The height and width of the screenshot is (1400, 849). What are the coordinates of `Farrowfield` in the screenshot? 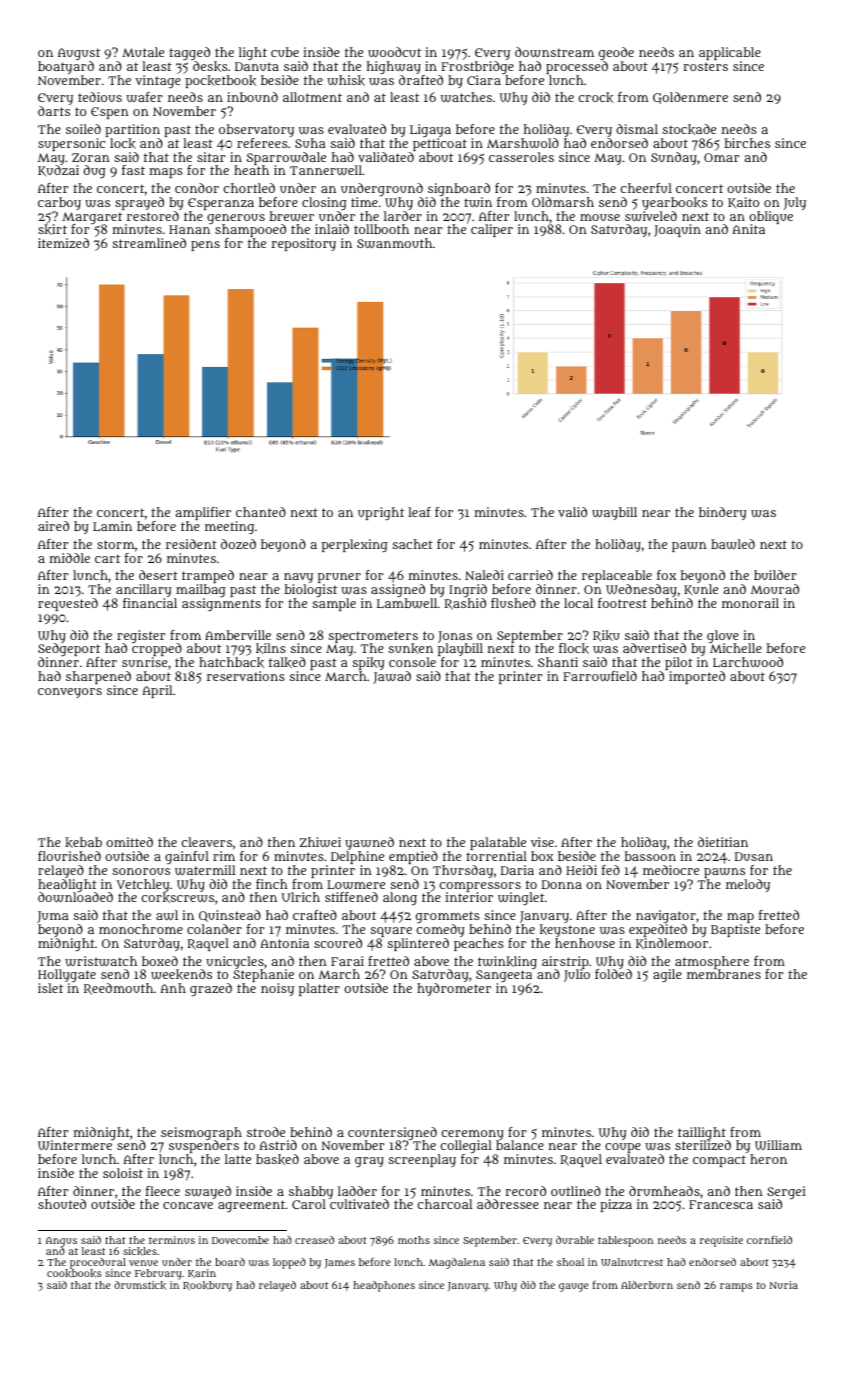 It's located at (600, 676).
